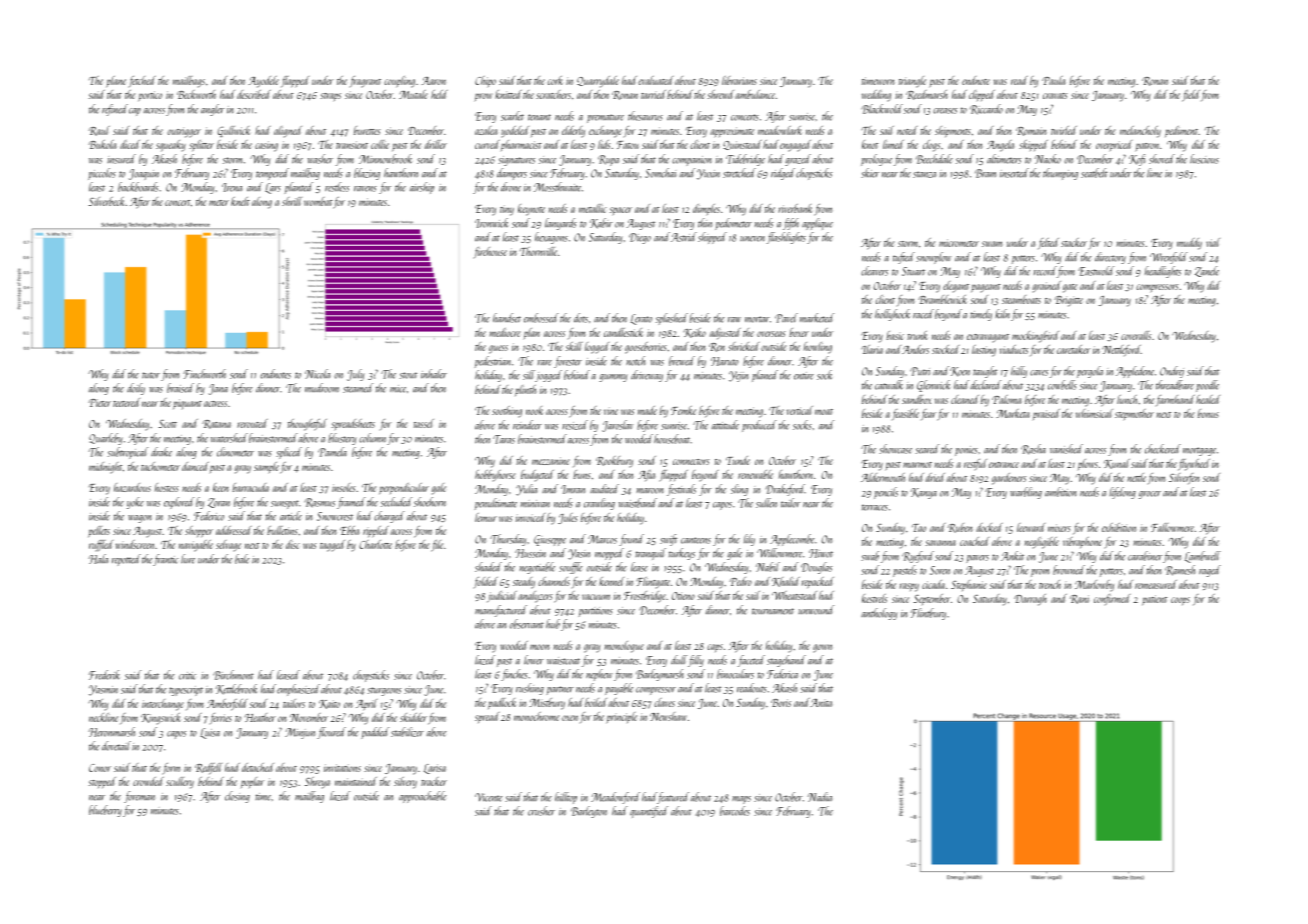 The width and height of the image is (1308, 924). What do you see at coordinates (1055, 96) in the image?
I see `cravats` at bounding box center [1055, 96].
